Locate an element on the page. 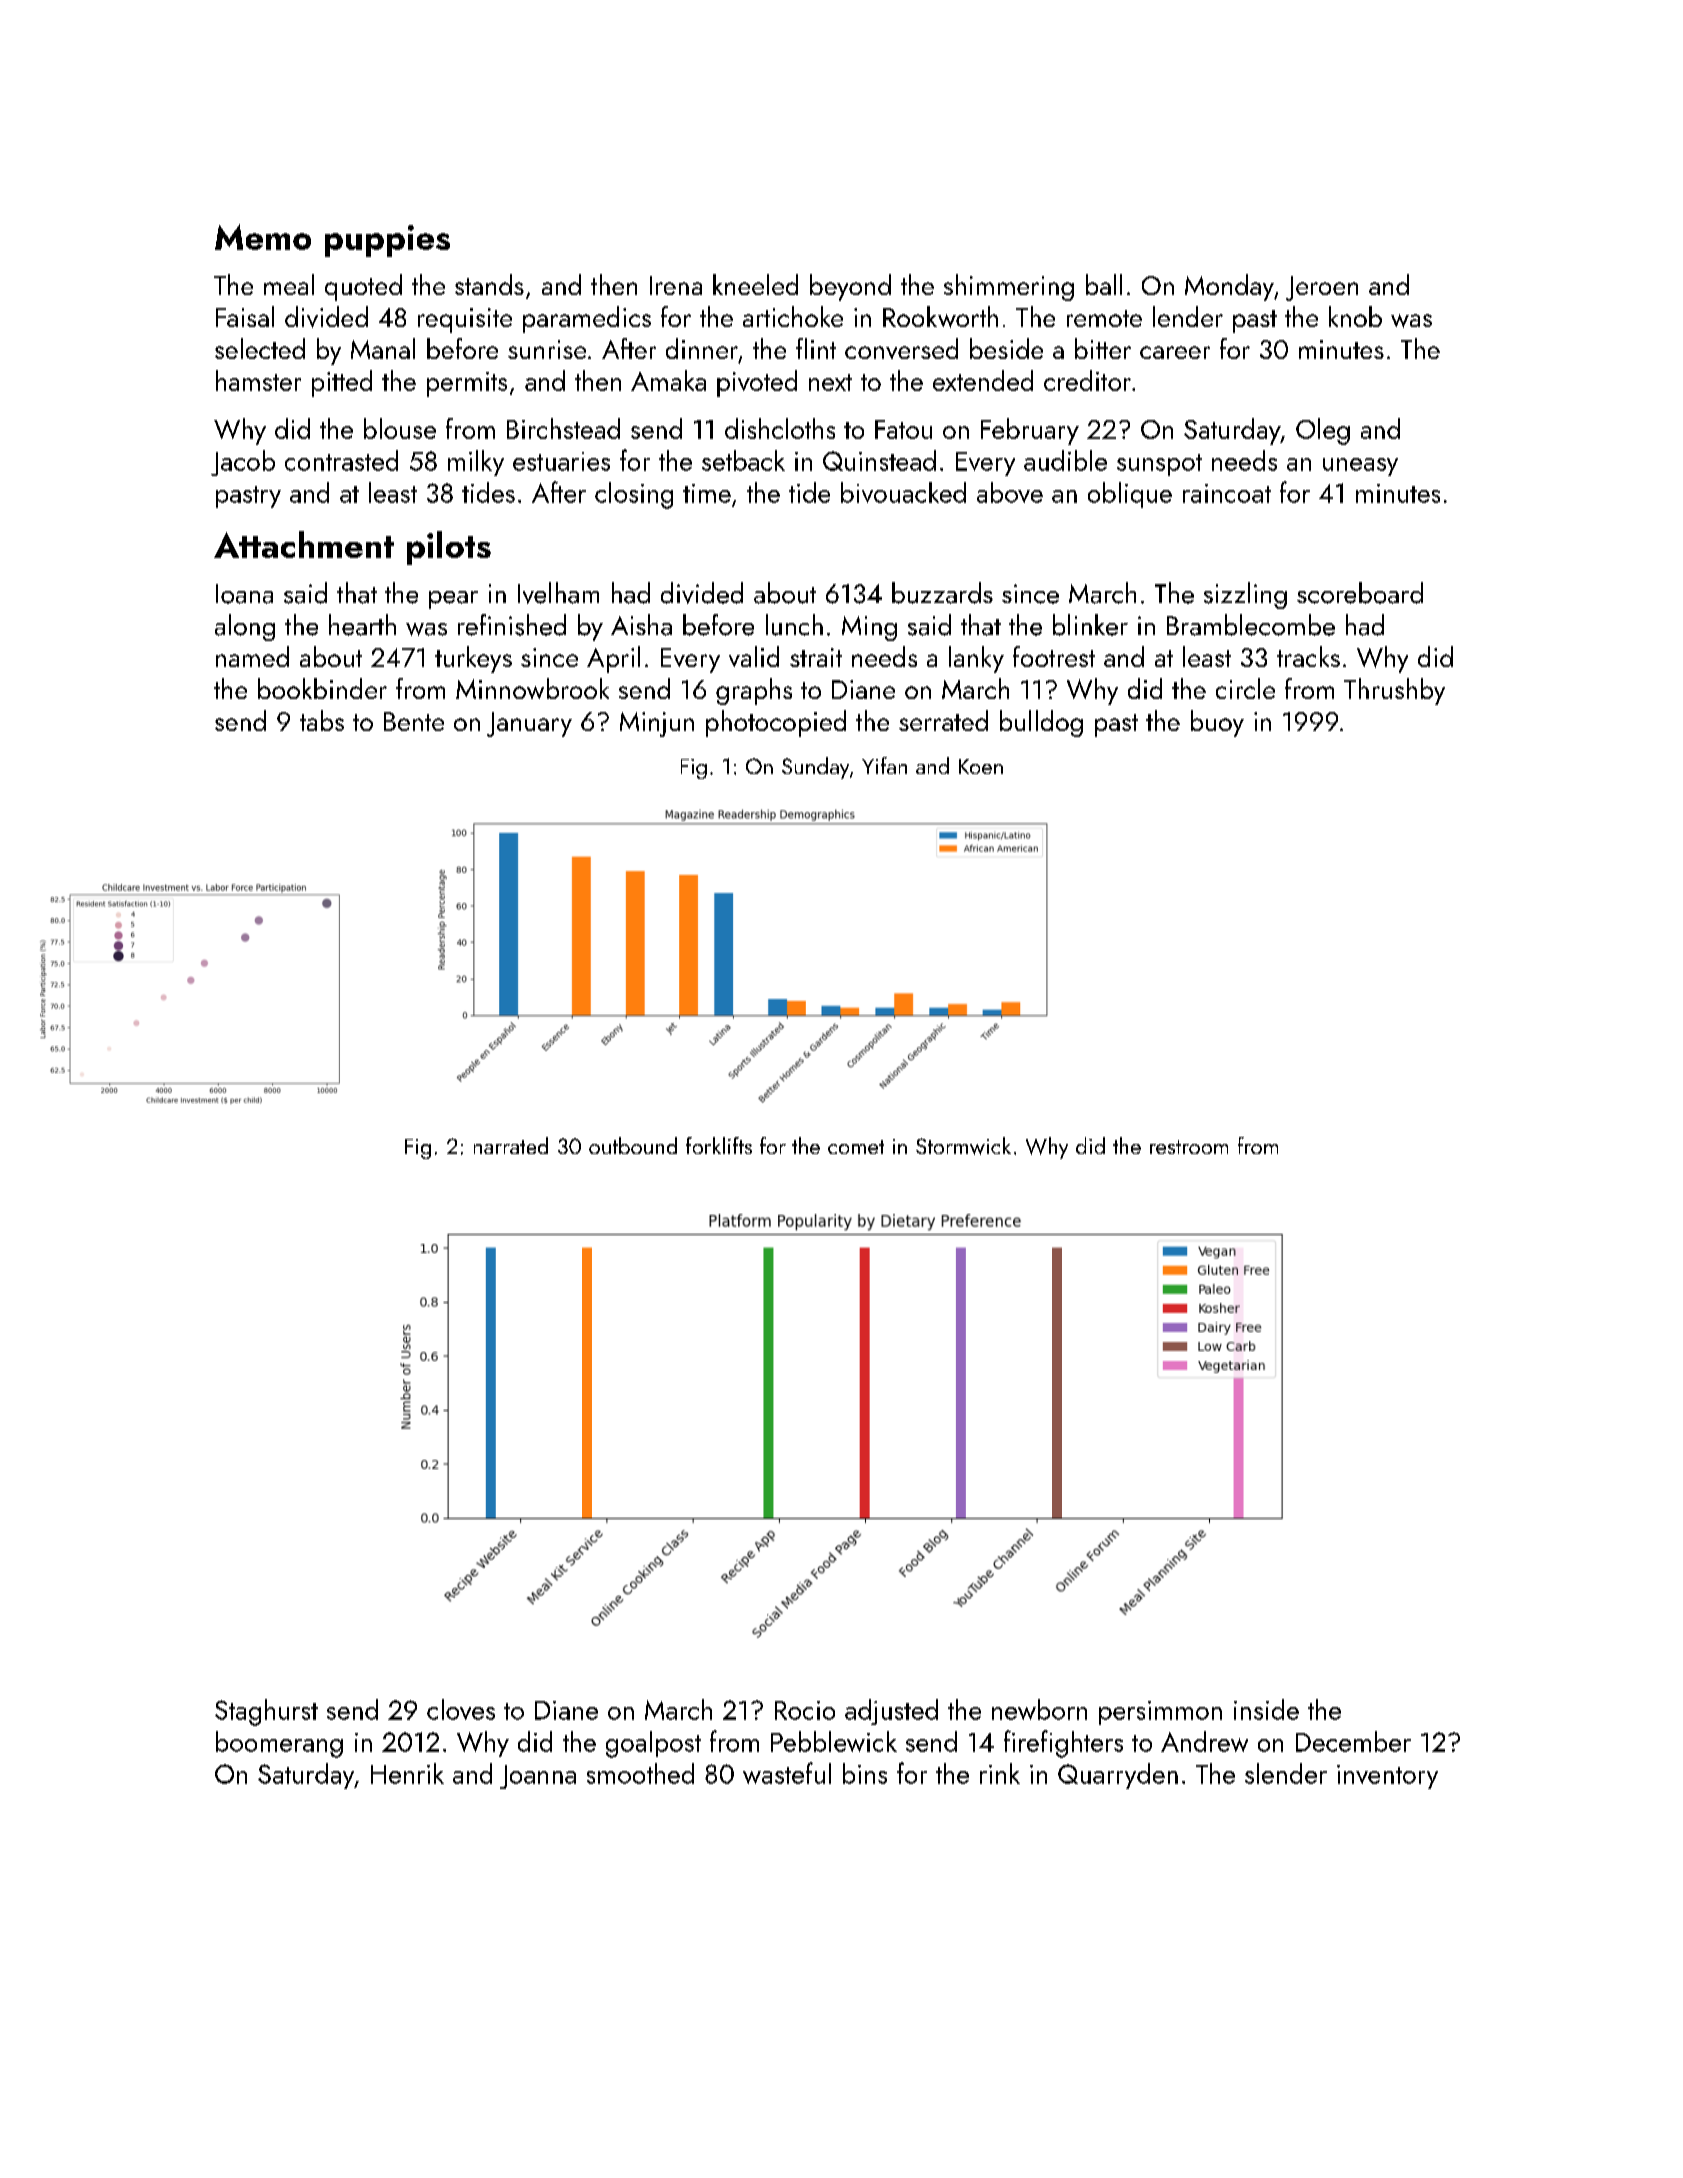 Image resolution: width=1683 pixels, height=2178 pixels. inside is located at coordinates (1266, 1709).
